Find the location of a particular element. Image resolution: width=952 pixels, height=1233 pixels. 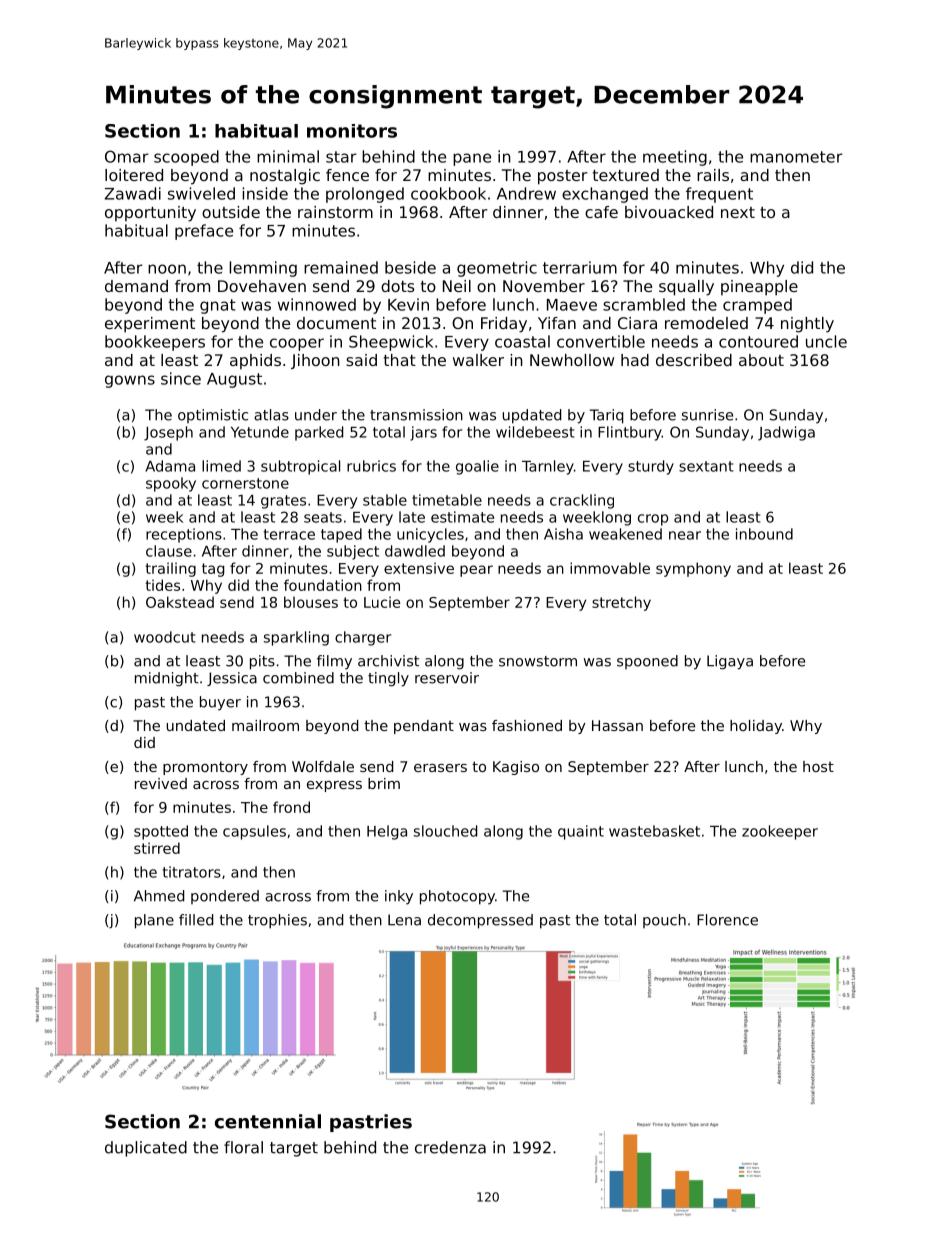

subject is located at coordinates (353, 552).
